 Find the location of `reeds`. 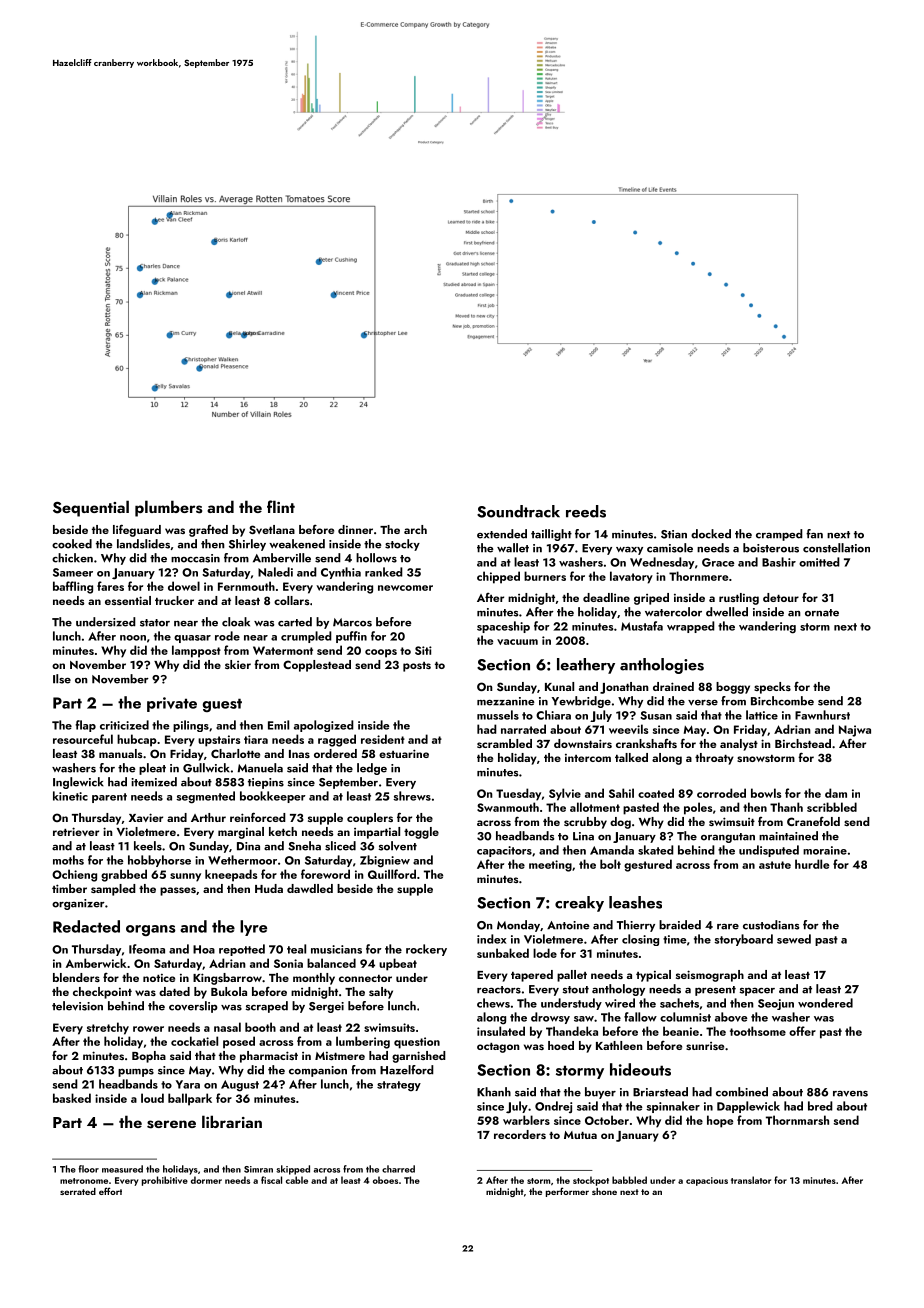

reeds is located at coordinates (586, 511).
